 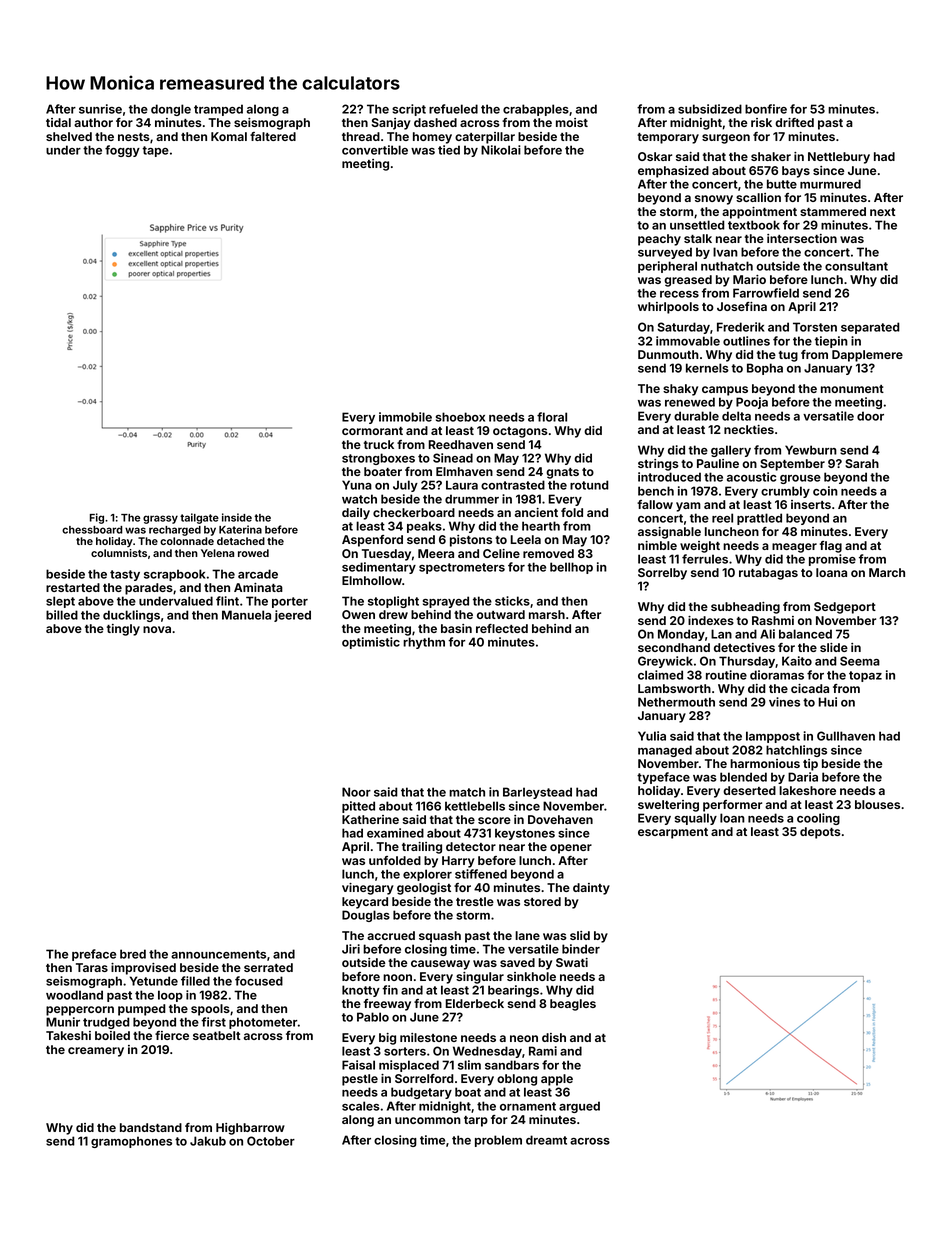 What do you see at coordinates (100, 109) in the document?
I see `sunrise` at bounding box center [100, 109].
